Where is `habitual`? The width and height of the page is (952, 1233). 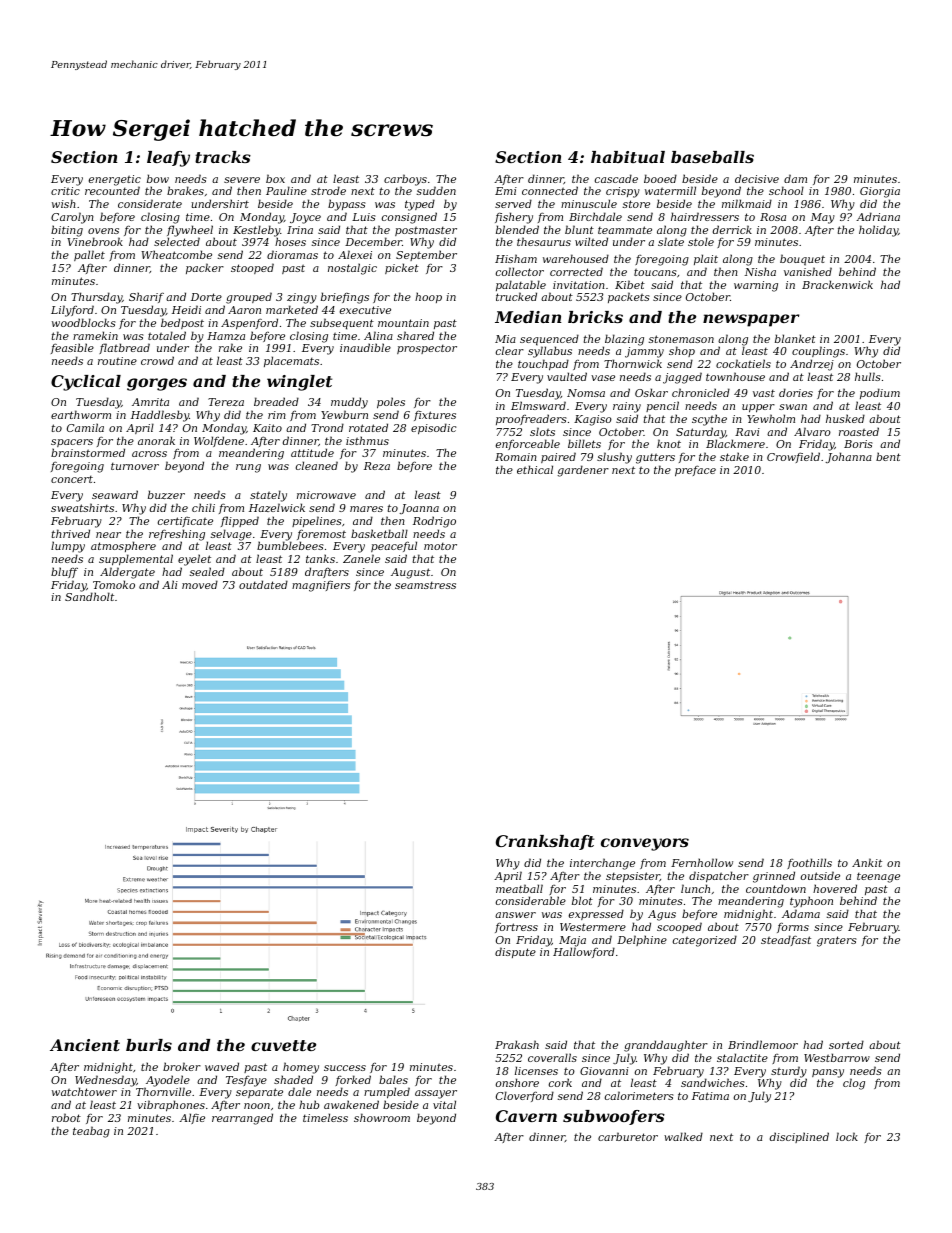
habitual is located at coordinates (628, 157).
